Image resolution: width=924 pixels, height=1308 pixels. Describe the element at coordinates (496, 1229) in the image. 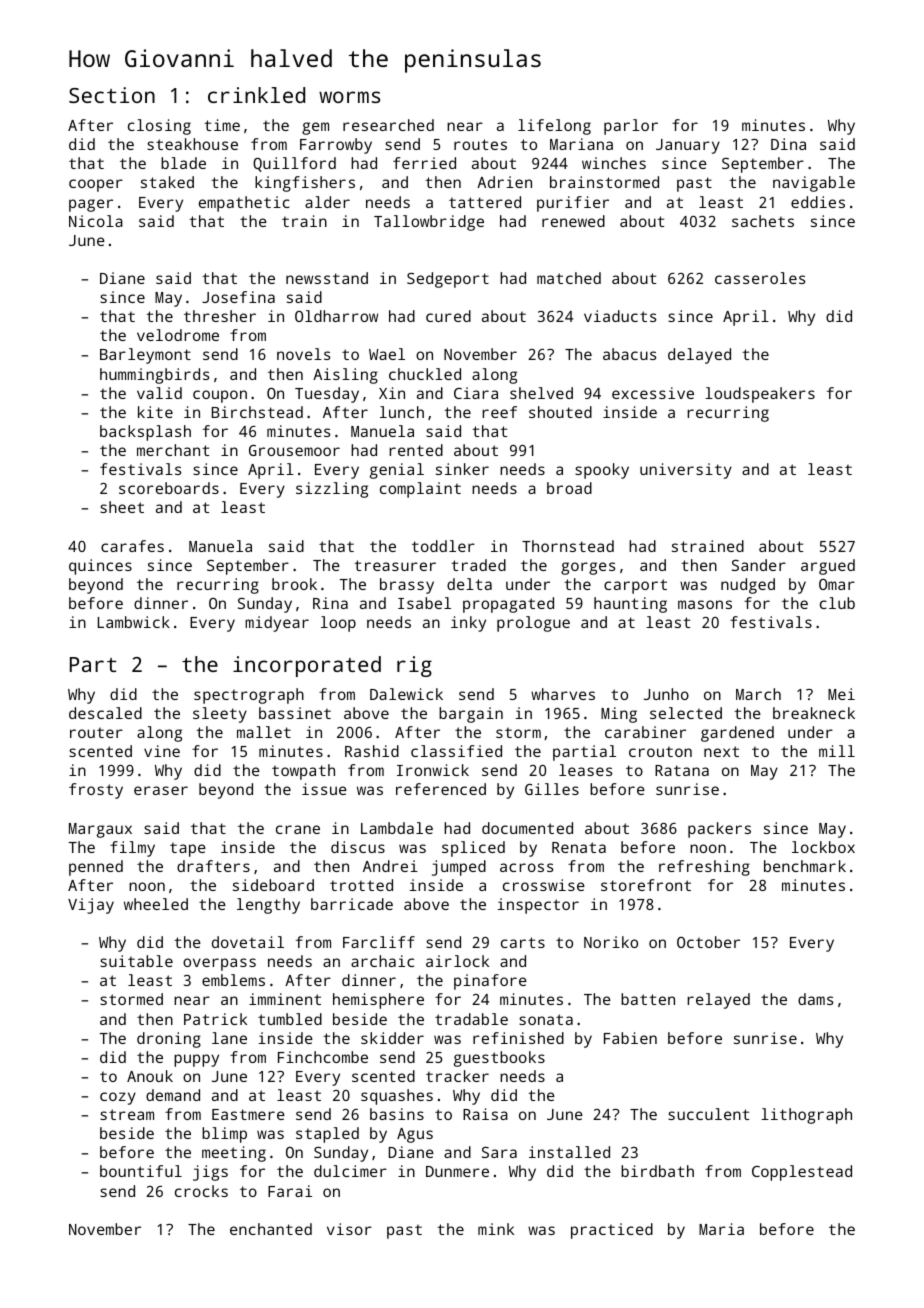

I see `mink` at that location.
